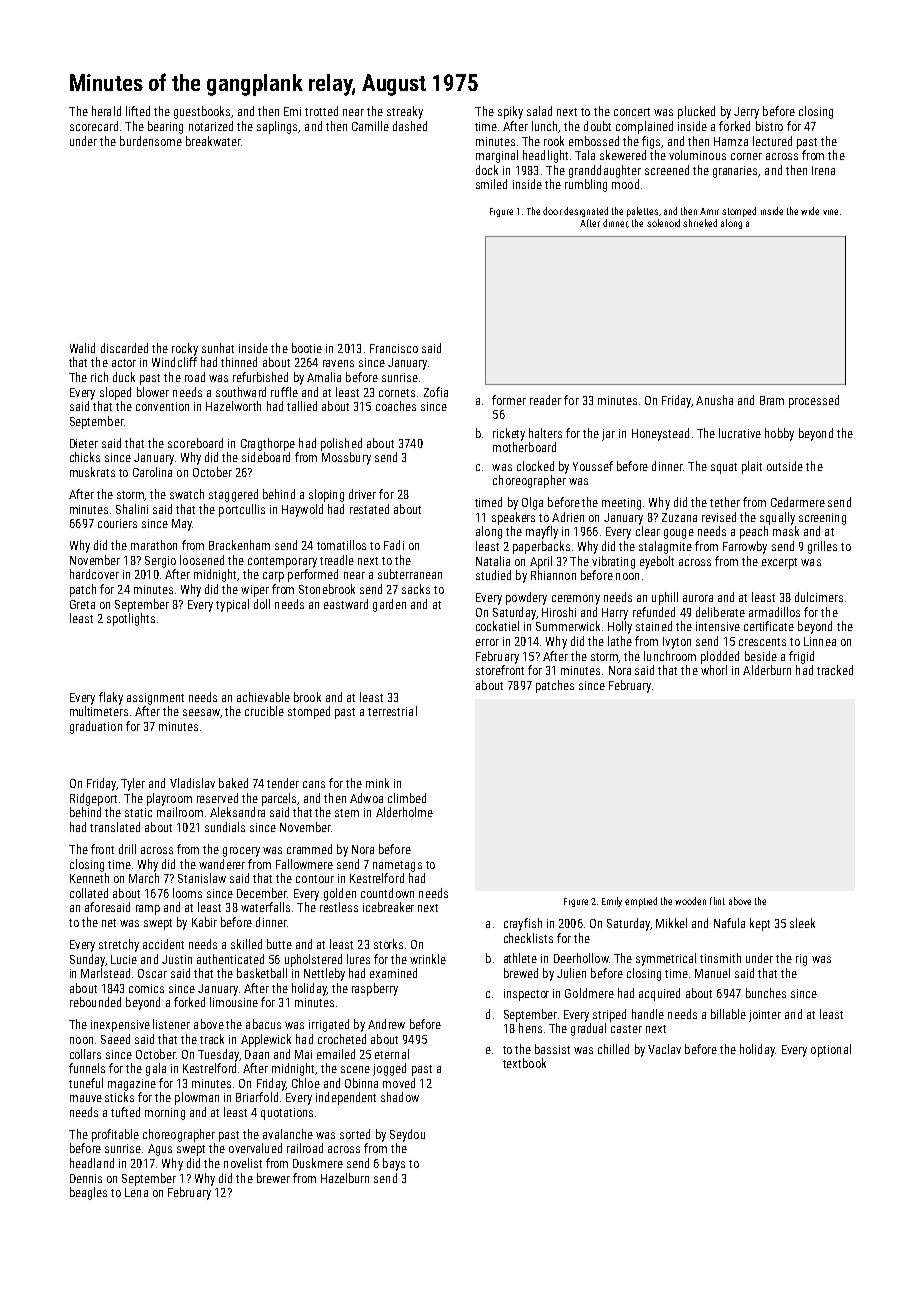 This image has width=924, height=1308. Describe the element at coordinates (593, 466) in the image. I see `Youssef` at that location.
